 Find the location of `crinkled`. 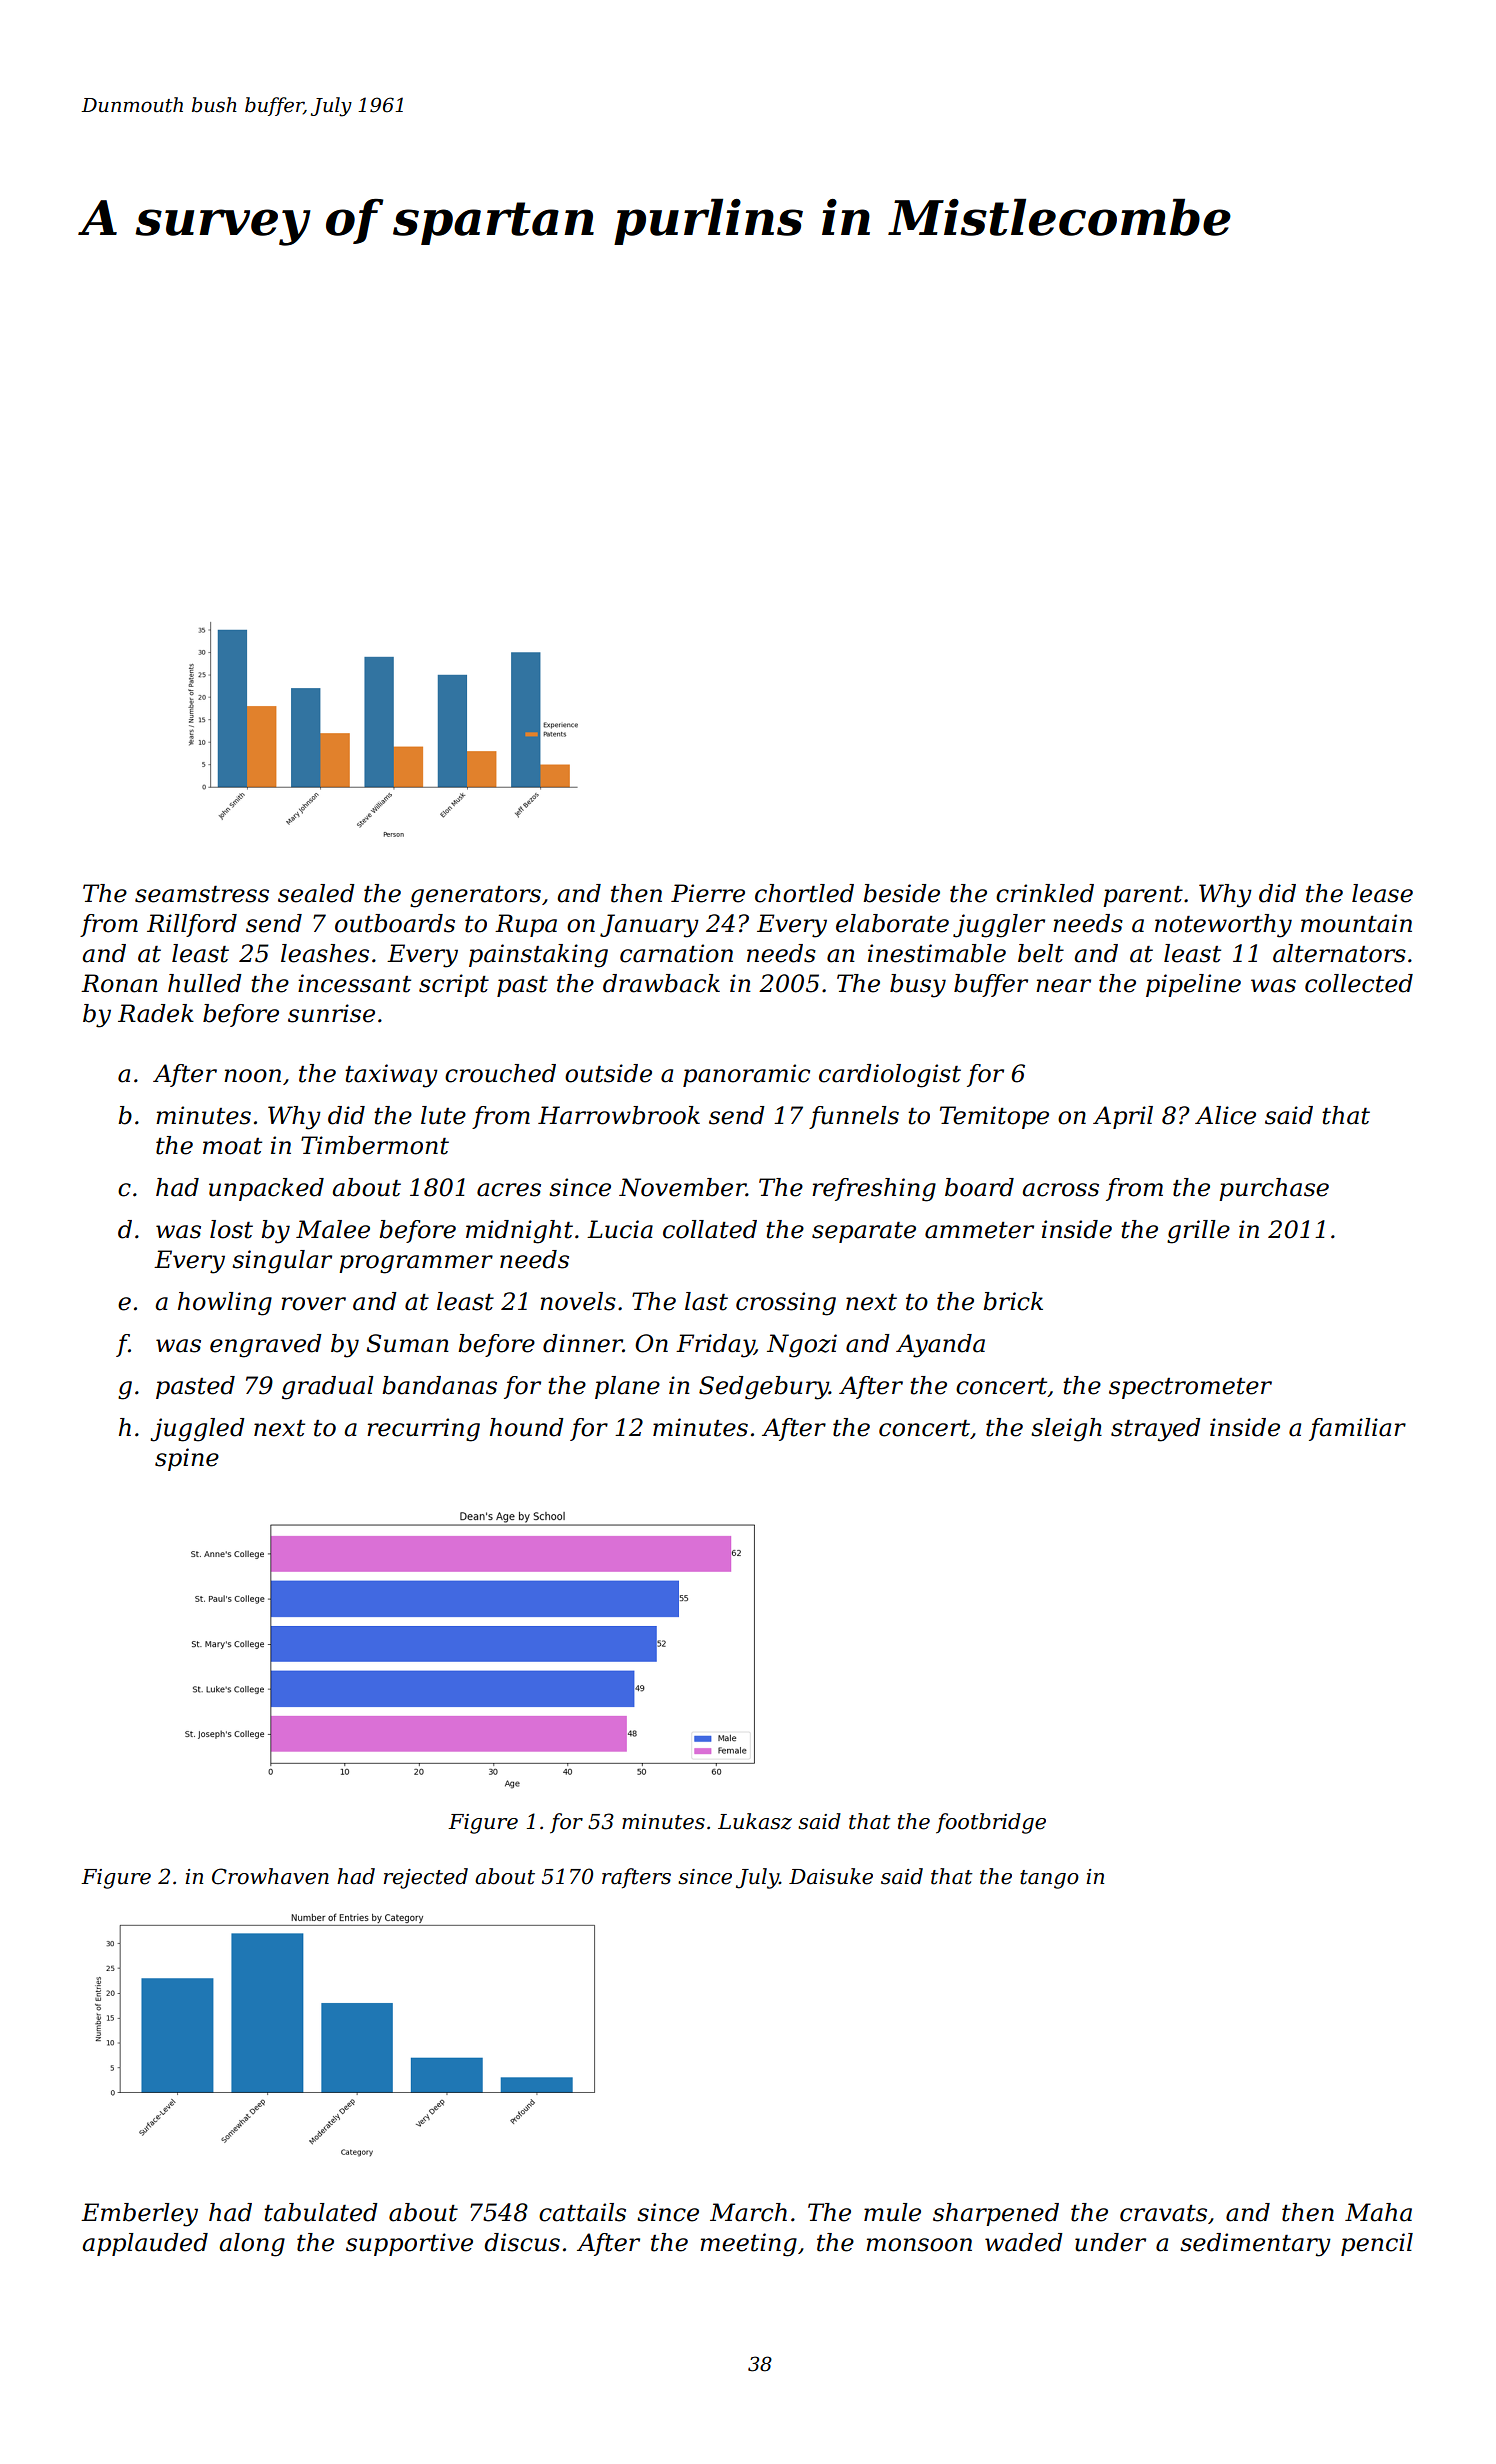

crinkled is located at coordinates (1045, 893).
